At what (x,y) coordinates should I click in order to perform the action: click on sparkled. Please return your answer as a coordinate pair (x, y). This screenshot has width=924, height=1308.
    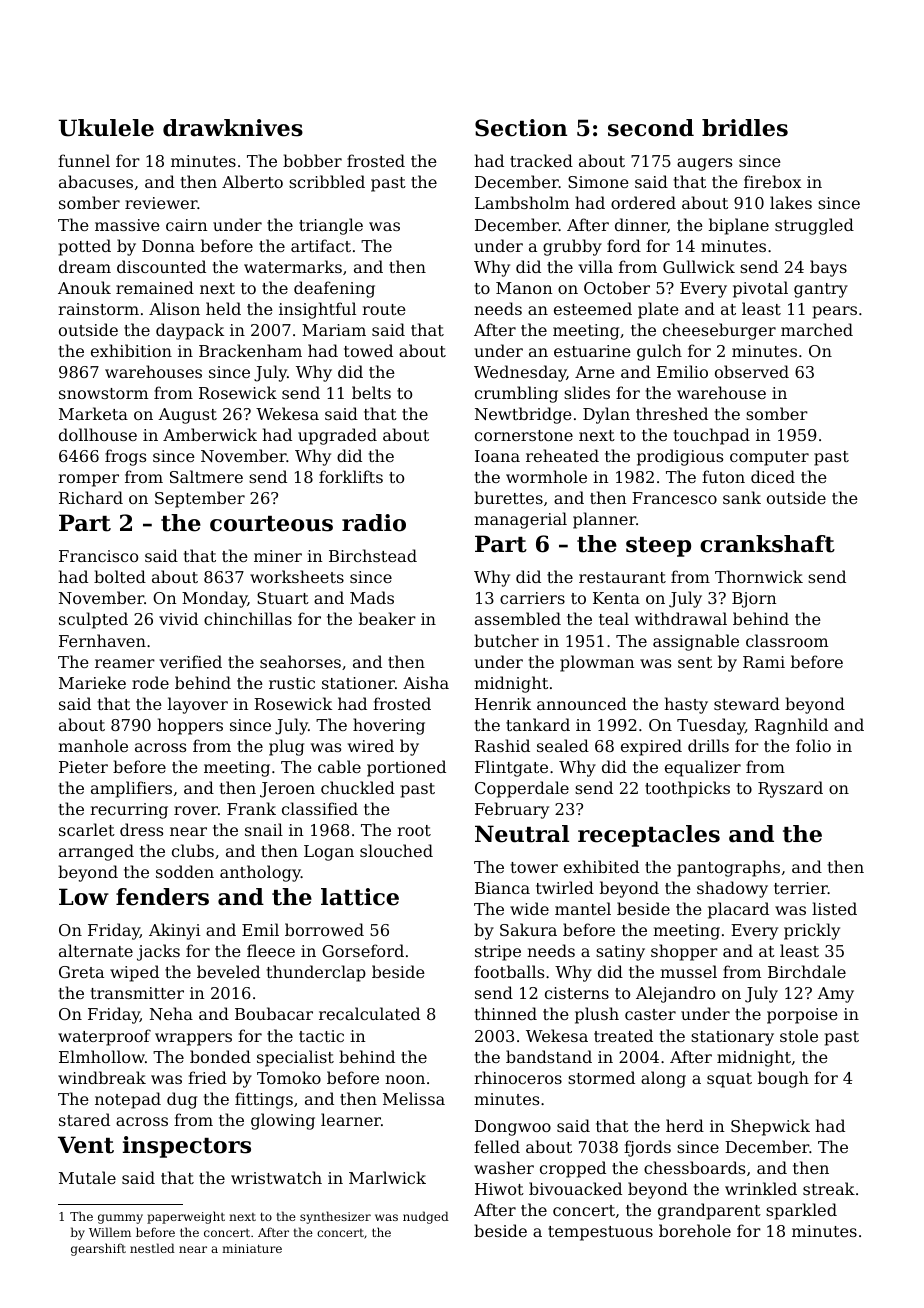
    Looking at the image, I should click on (801, 1211).
